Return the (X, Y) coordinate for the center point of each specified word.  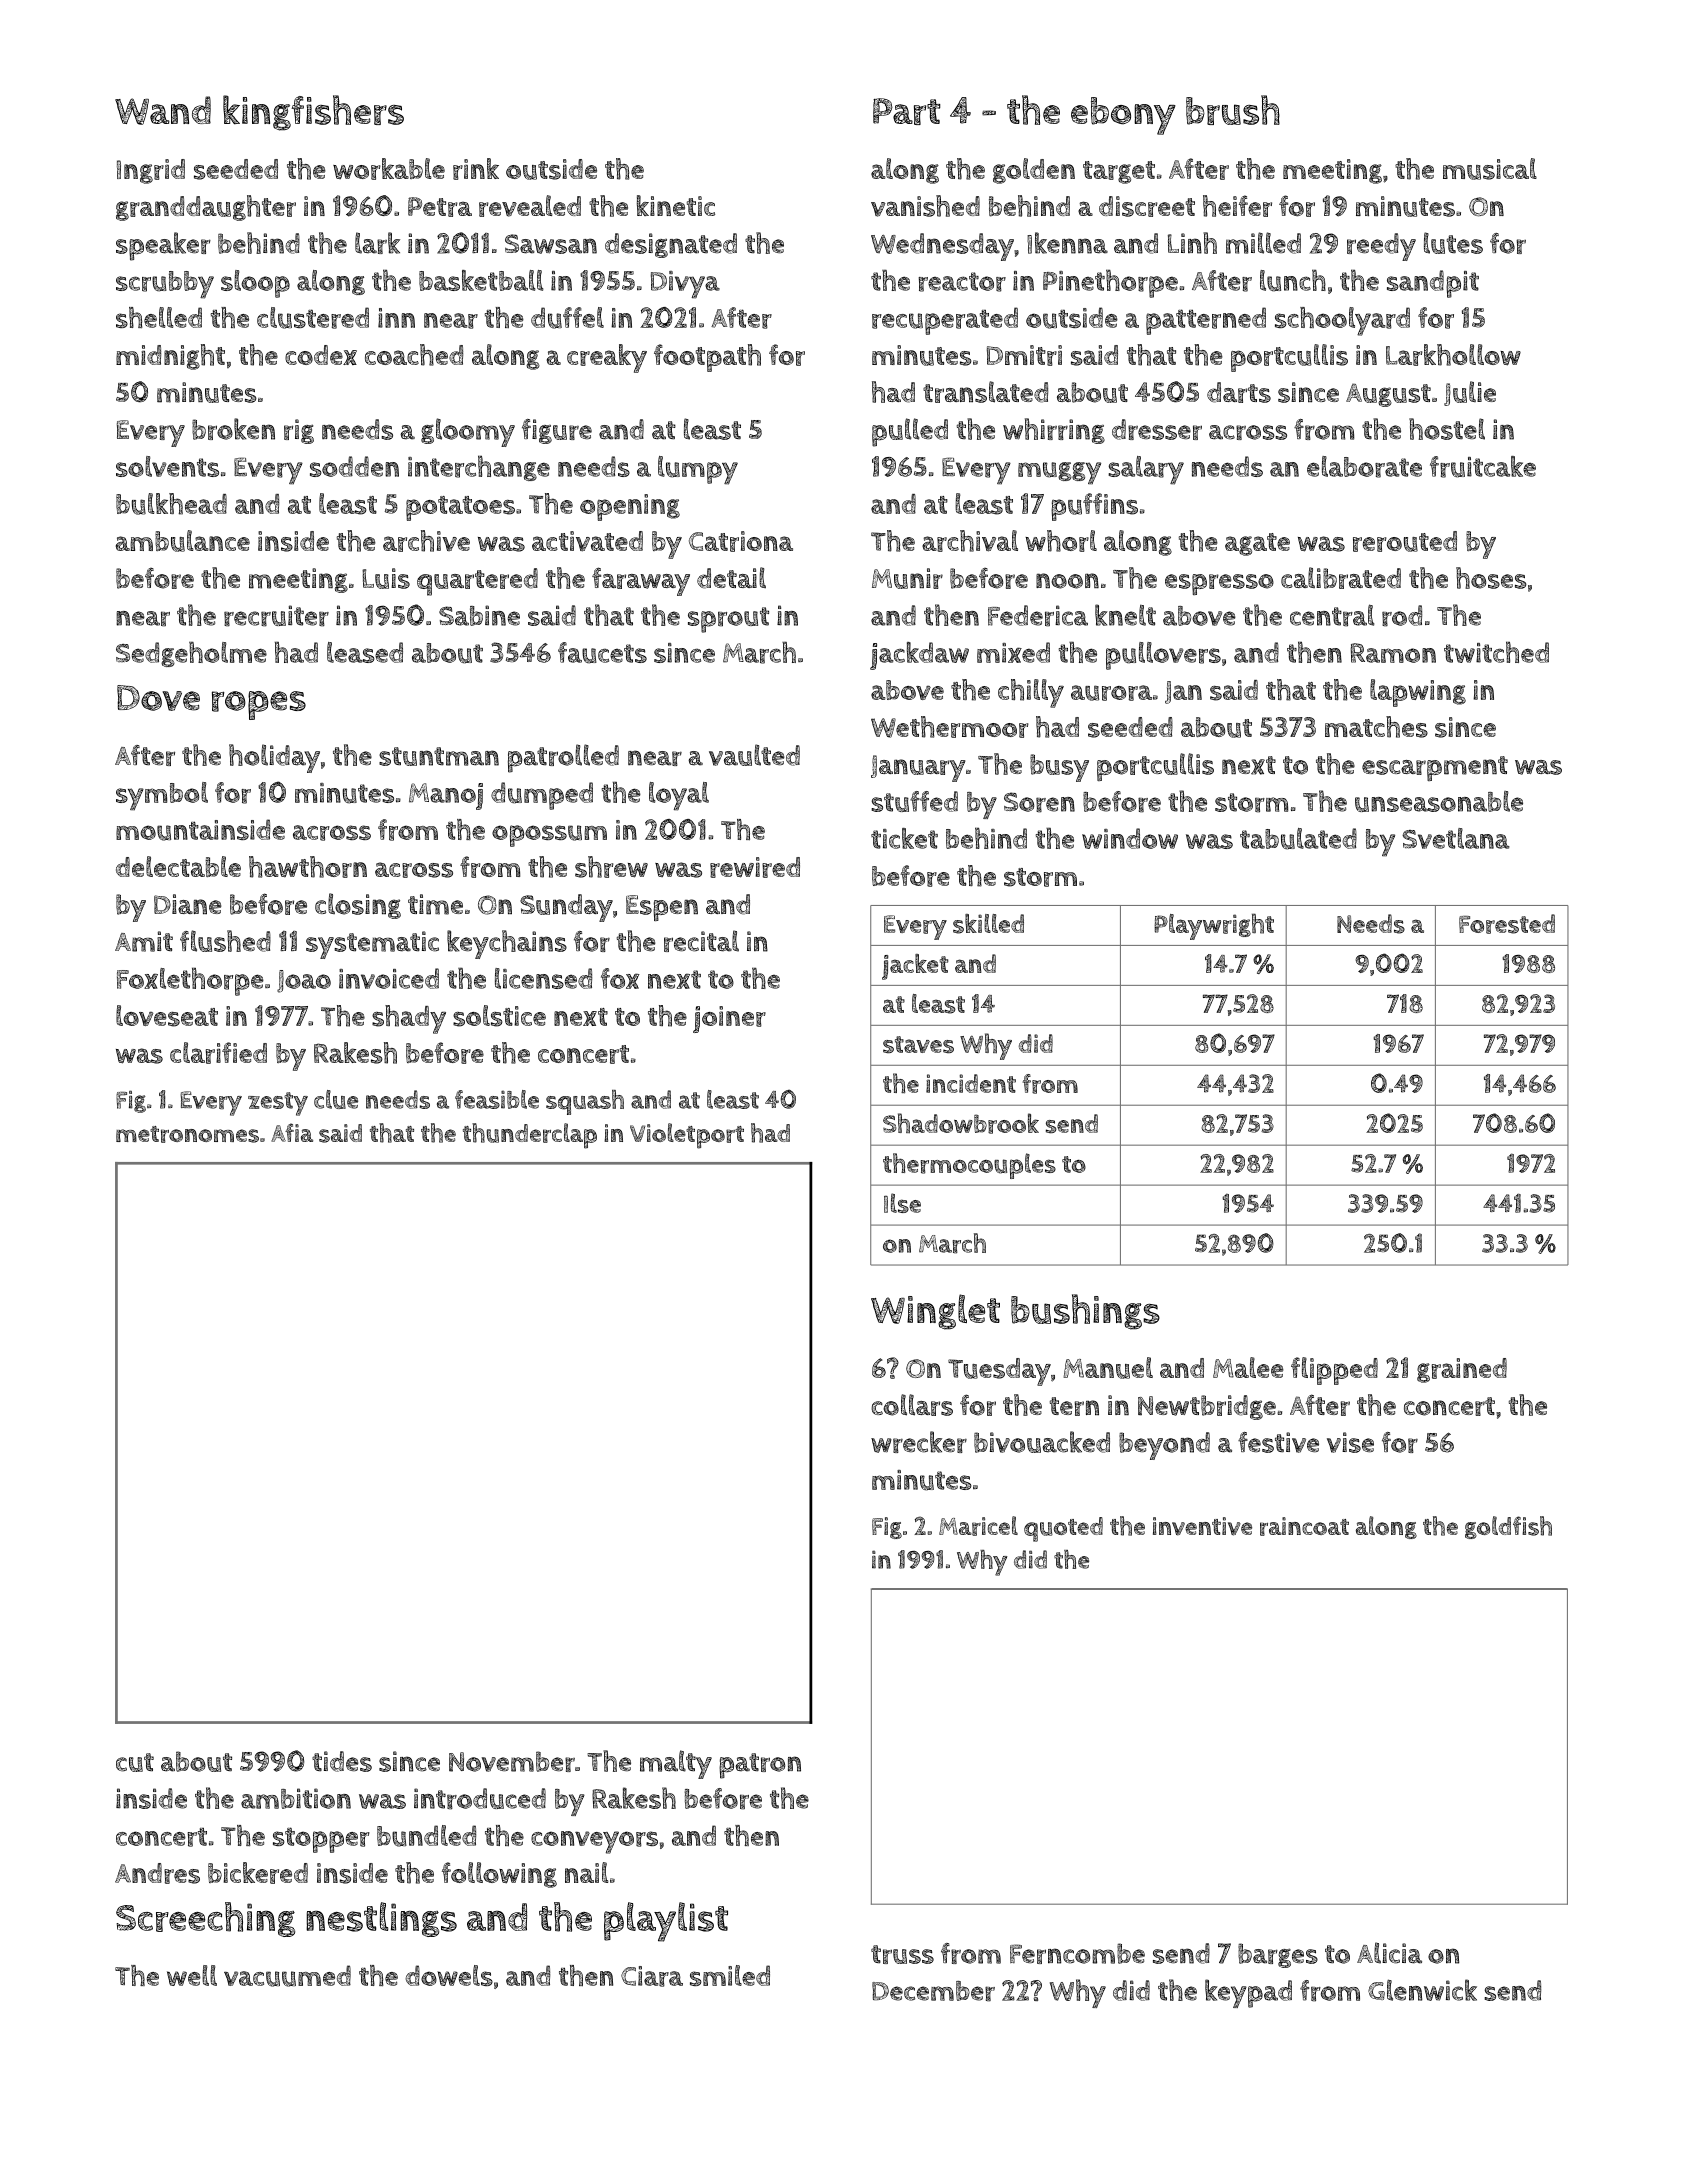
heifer (1237, 206)
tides (342, 1761)
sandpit (1433, 284)
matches (1376, 727)
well (192, 1975)
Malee (1248, 1367)
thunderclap (530, 1136)
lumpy (698, 470)
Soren (1039, 802)
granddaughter (206, 208)
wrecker (919, 1442)
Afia (292, 1132)
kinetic (676, 205)
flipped (1334, 1371)
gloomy (468, 432)
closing (358, 906)
